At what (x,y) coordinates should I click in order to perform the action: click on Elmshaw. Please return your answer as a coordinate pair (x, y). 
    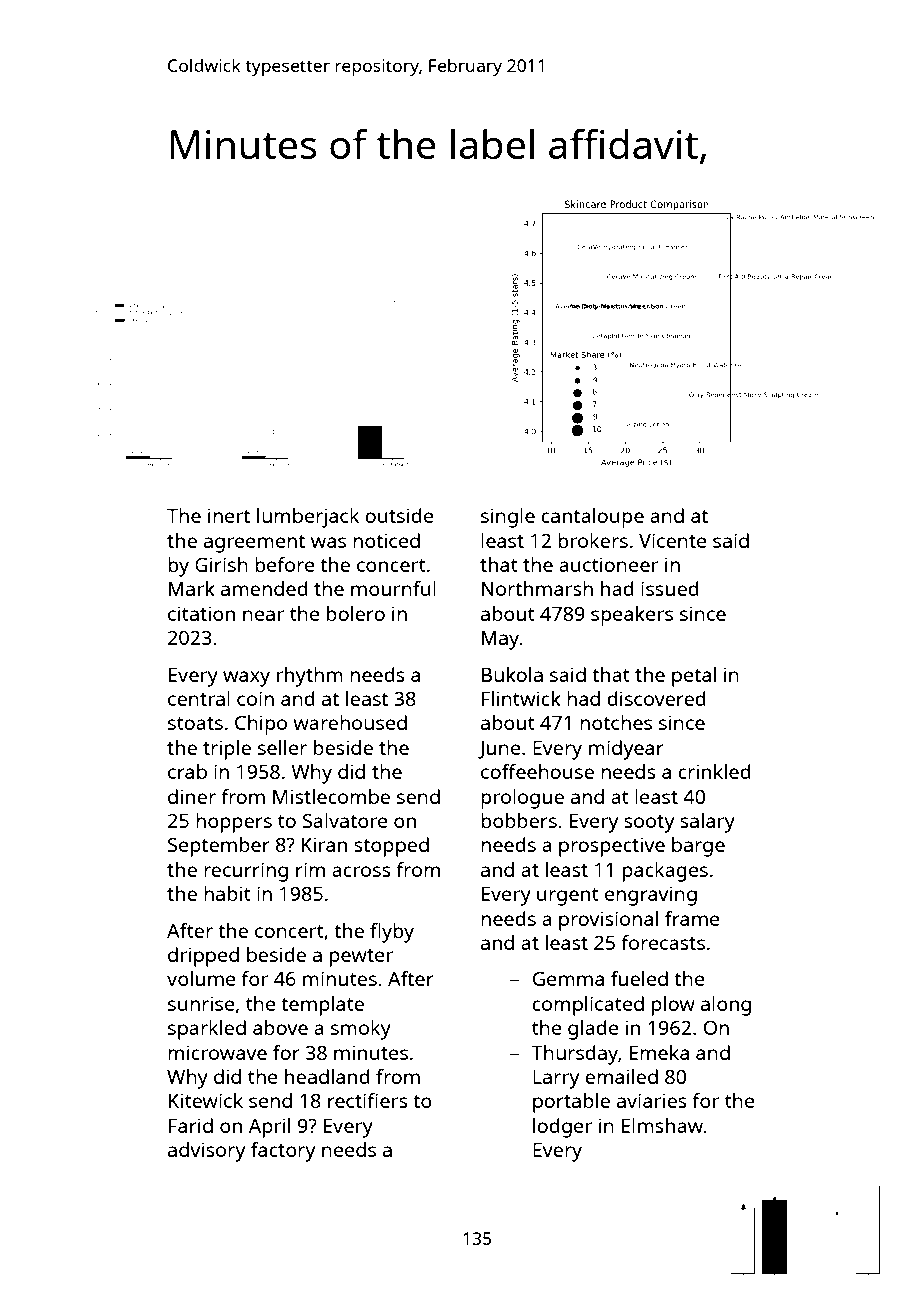
    Looking at the image, I should click on (663, 1125).
